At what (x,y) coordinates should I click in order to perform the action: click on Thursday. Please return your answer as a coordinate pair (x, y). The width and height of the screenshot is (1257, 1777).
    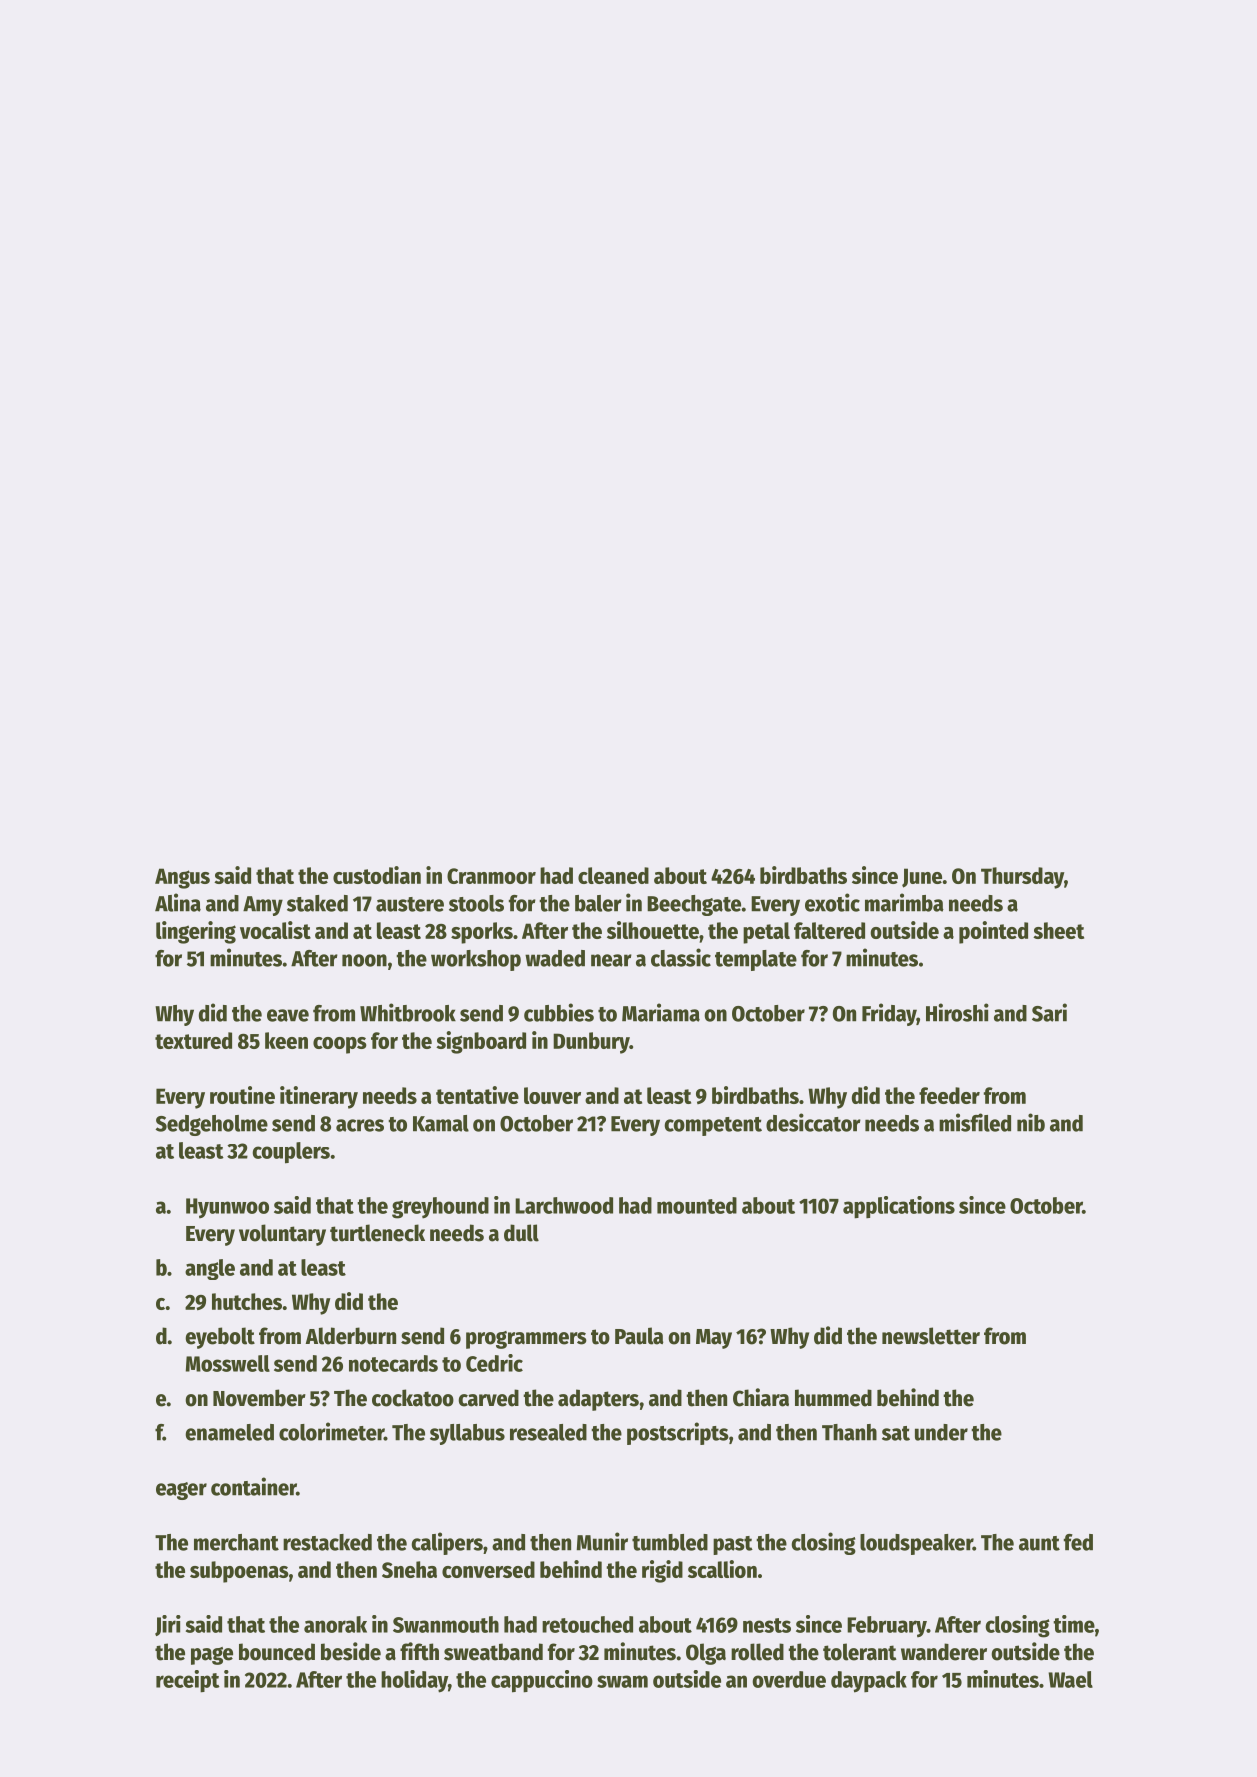
    Looking at the image, I should click on (1022, 878).
